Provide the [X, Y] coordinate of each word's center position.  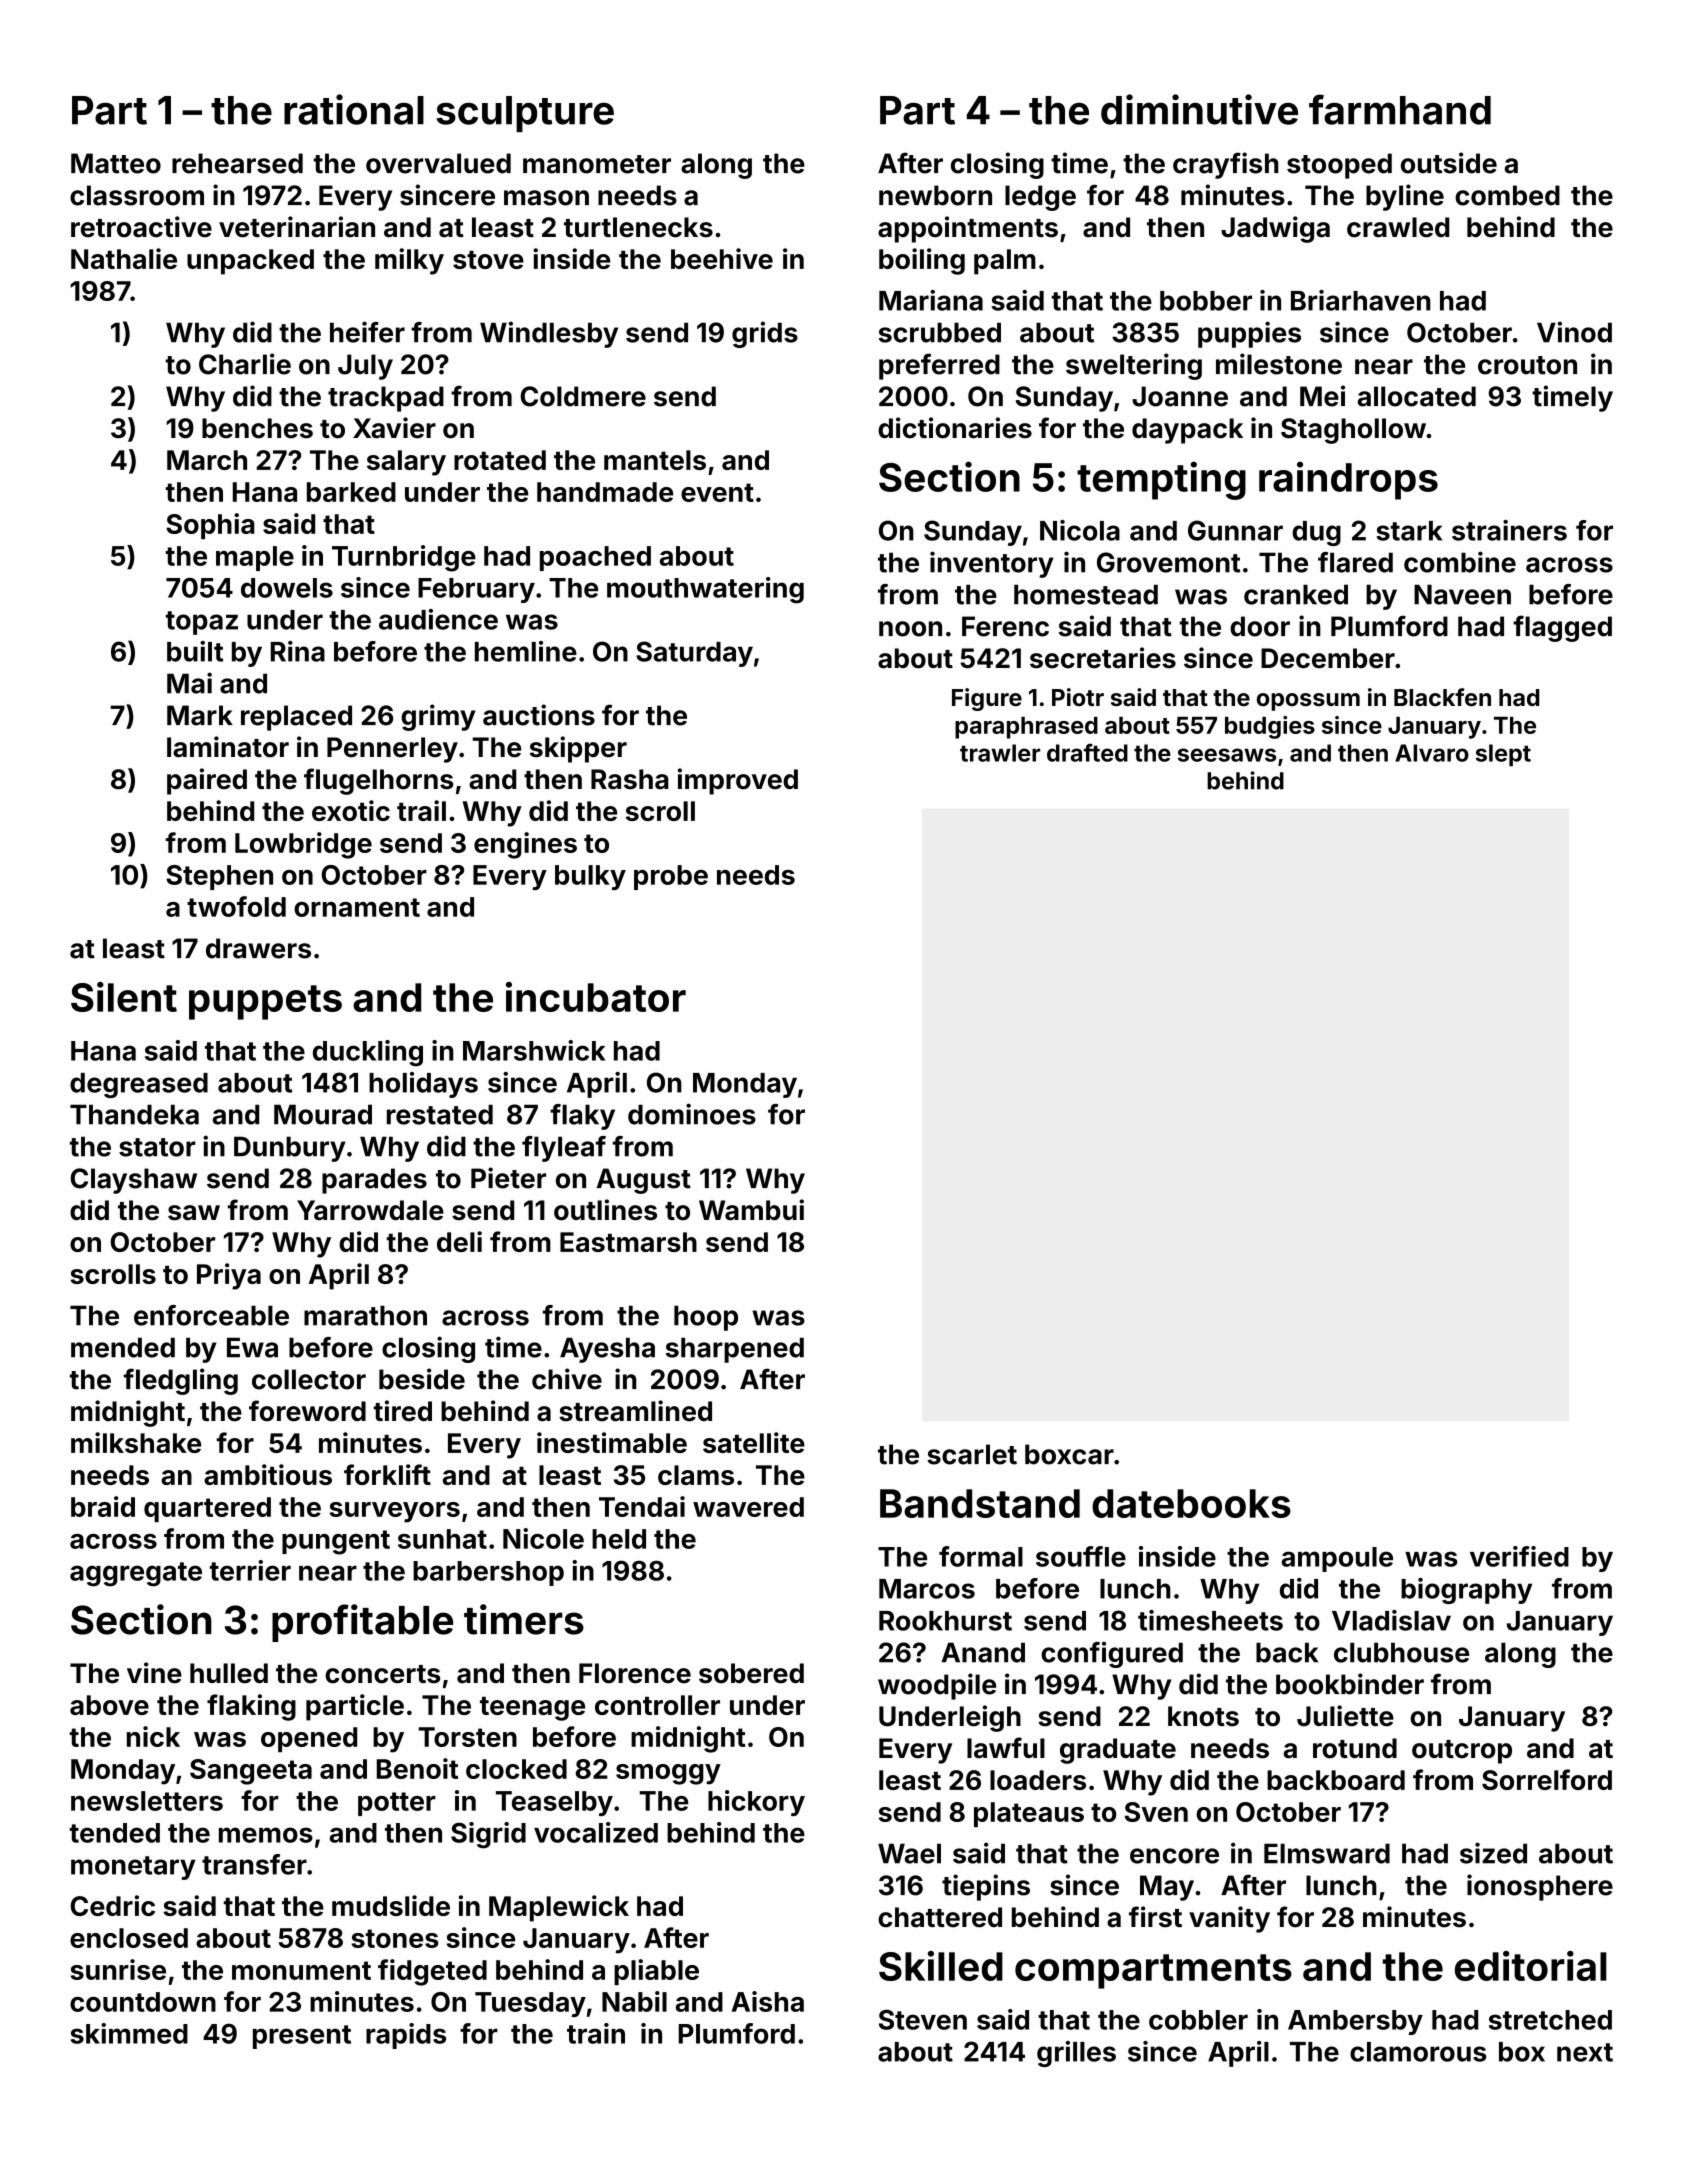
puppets [265, 1002]
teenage [532, 1709]
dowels [287, 588]
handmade [605, 492]
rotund [1355, 1748]
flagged [1562, 628]
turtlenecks [638, 227]
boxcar [1069, 1454]
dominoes [692, 1114]
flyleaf [564, 1149]
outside [1449, 163]
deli [459, 1241]
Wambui [751, 1210]
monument [301, 1970]
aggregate [136, 1574]
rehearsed [237, 163]
